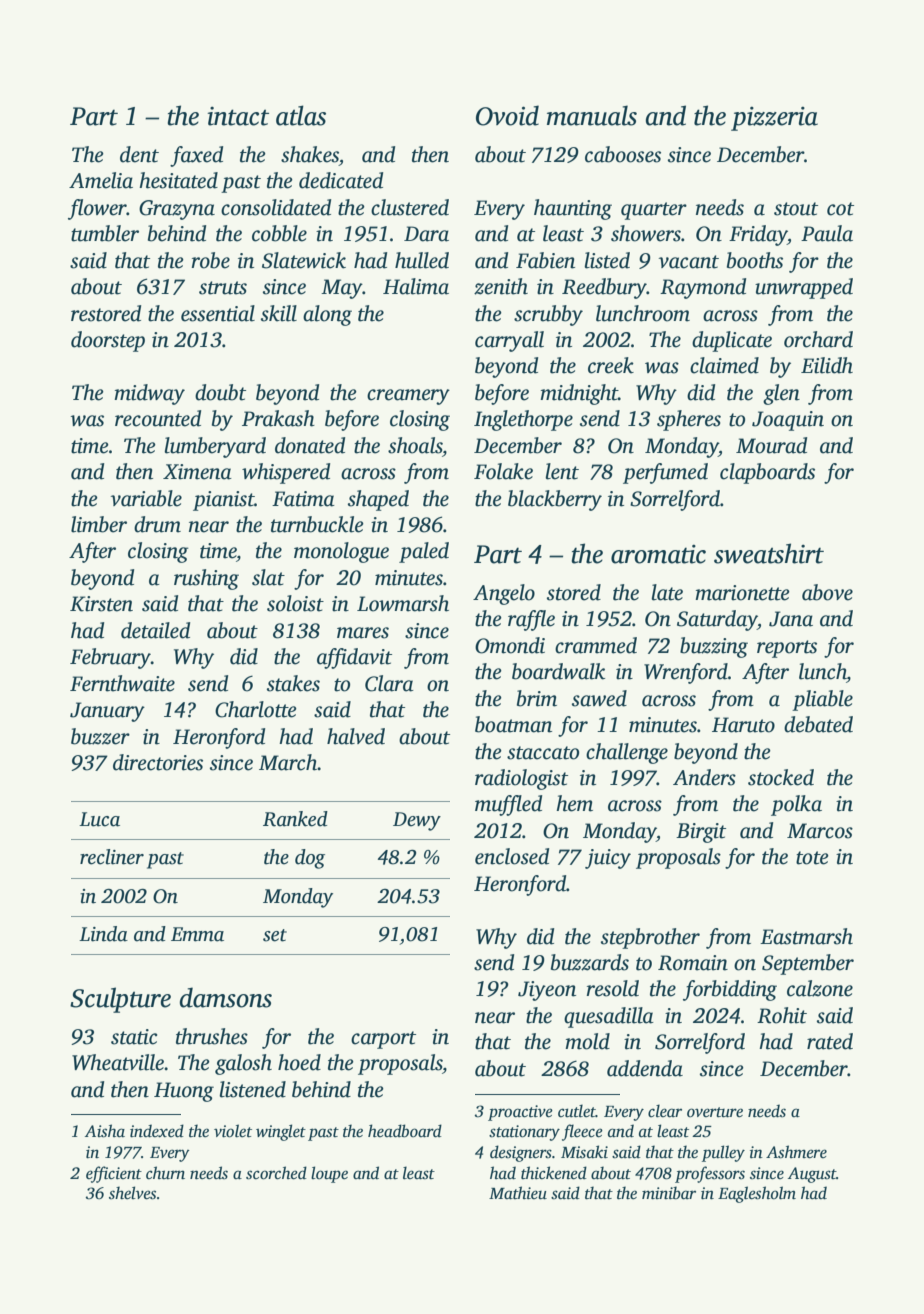 This document has height=1314, width=924. I want to click on Ovoid, so click(507, 115).
